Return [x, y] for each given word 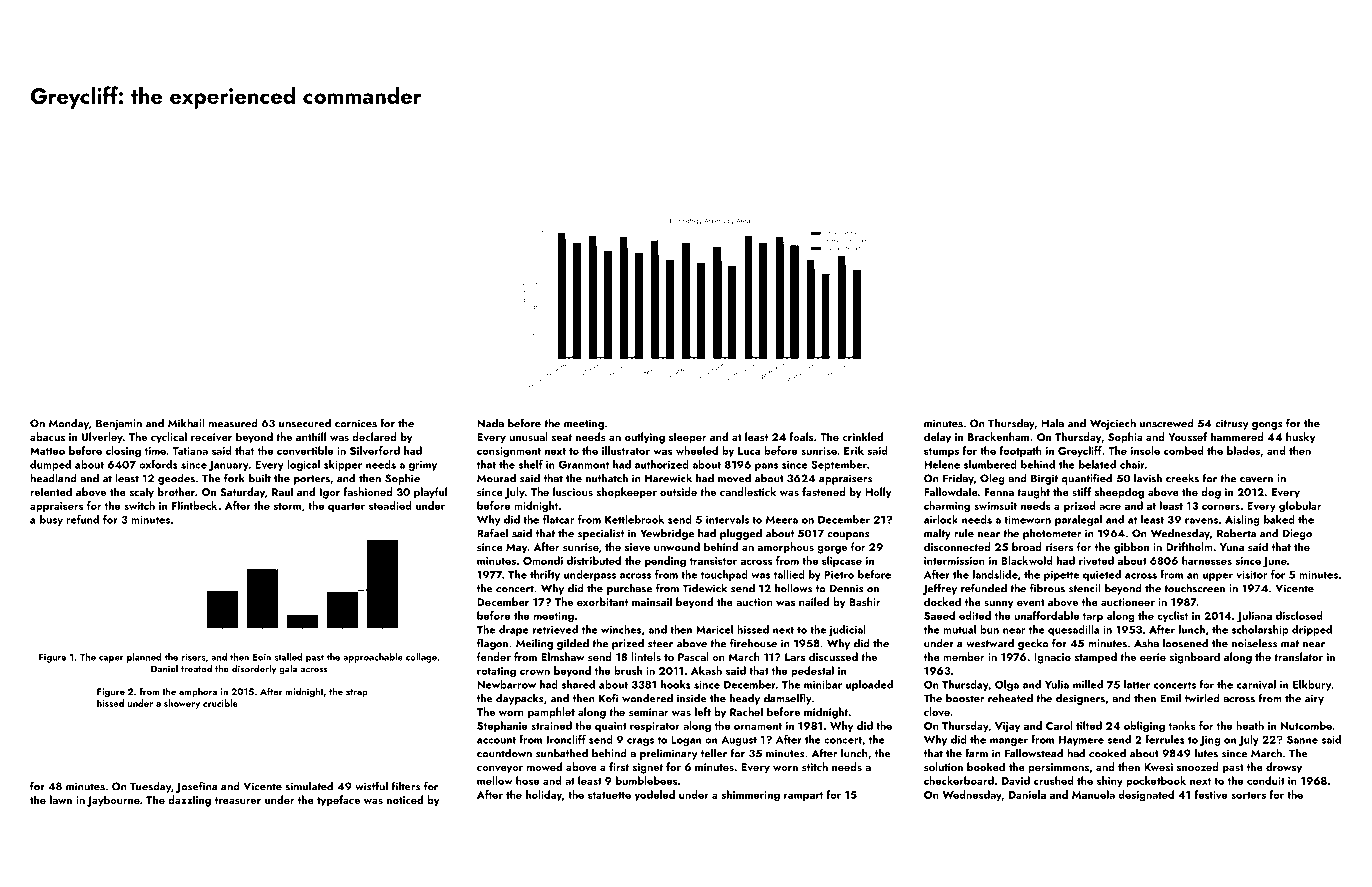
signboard [1195, 658]
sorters [1248, 795]
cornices [356, 423]
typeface [338, 801]
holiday [544, 795]
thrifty [545, 575]
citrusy [1232, 424]
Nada [490, 423]
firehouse [753, 643]
